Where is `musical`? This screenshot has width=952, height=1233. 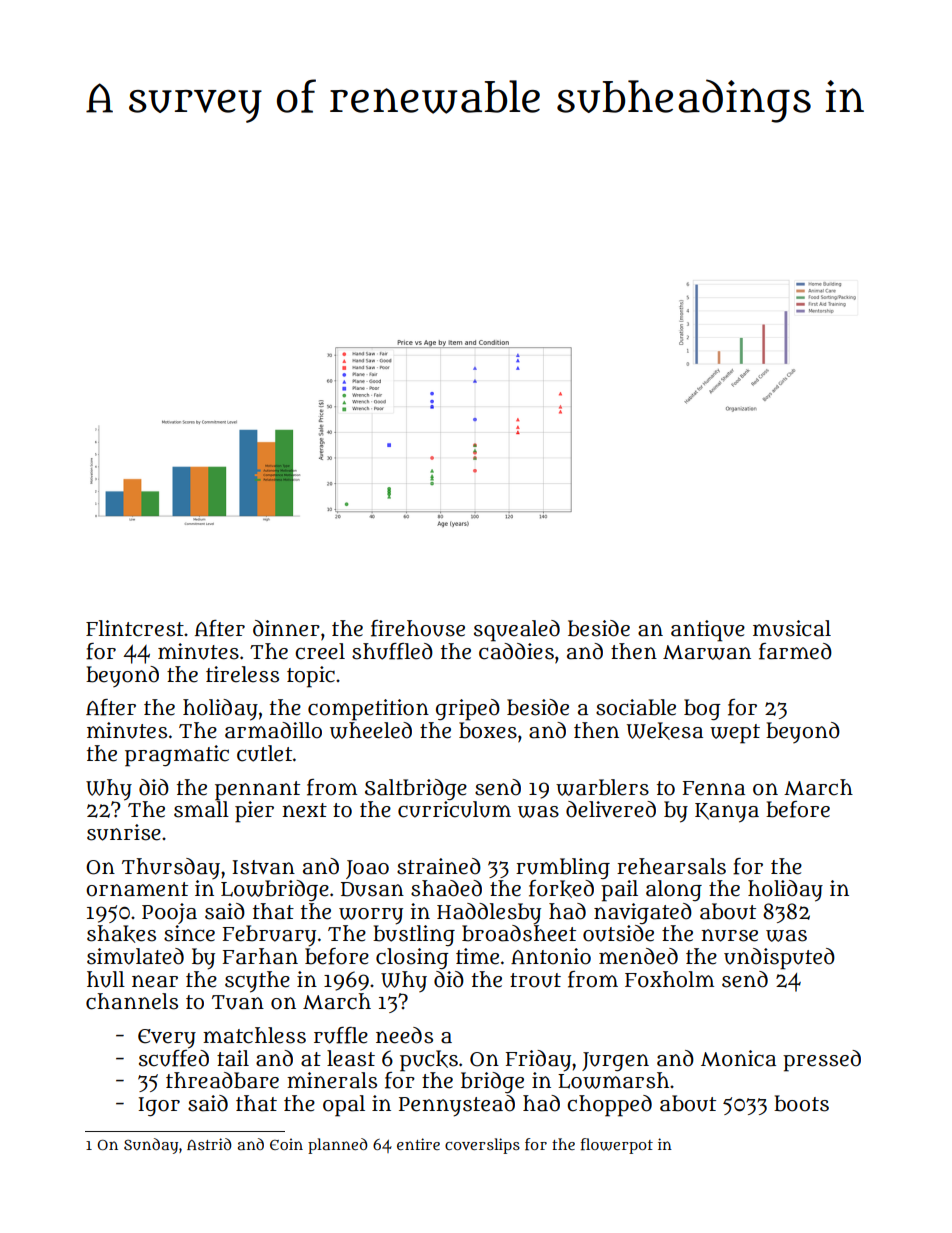
musical is located at coordinates (792, 628).
